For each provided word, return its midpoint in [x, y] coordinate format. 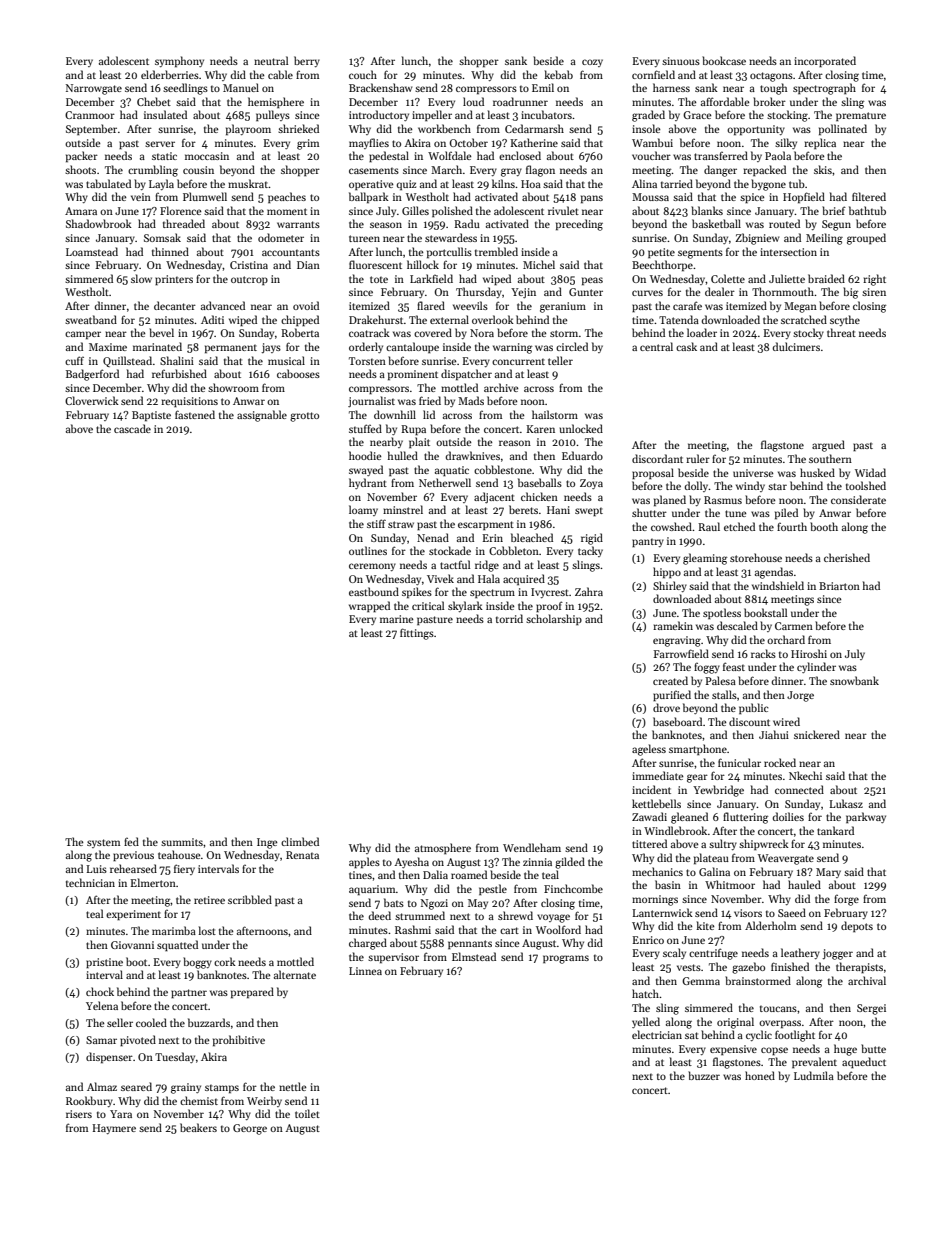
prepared [252, 992]
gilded [570, 863]
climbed [300, 841]
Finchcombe [573, 888]
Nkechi [805, 775]
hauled [804, 884]
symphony [179, 61]
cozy [592, 63]
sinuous [681, 61]
